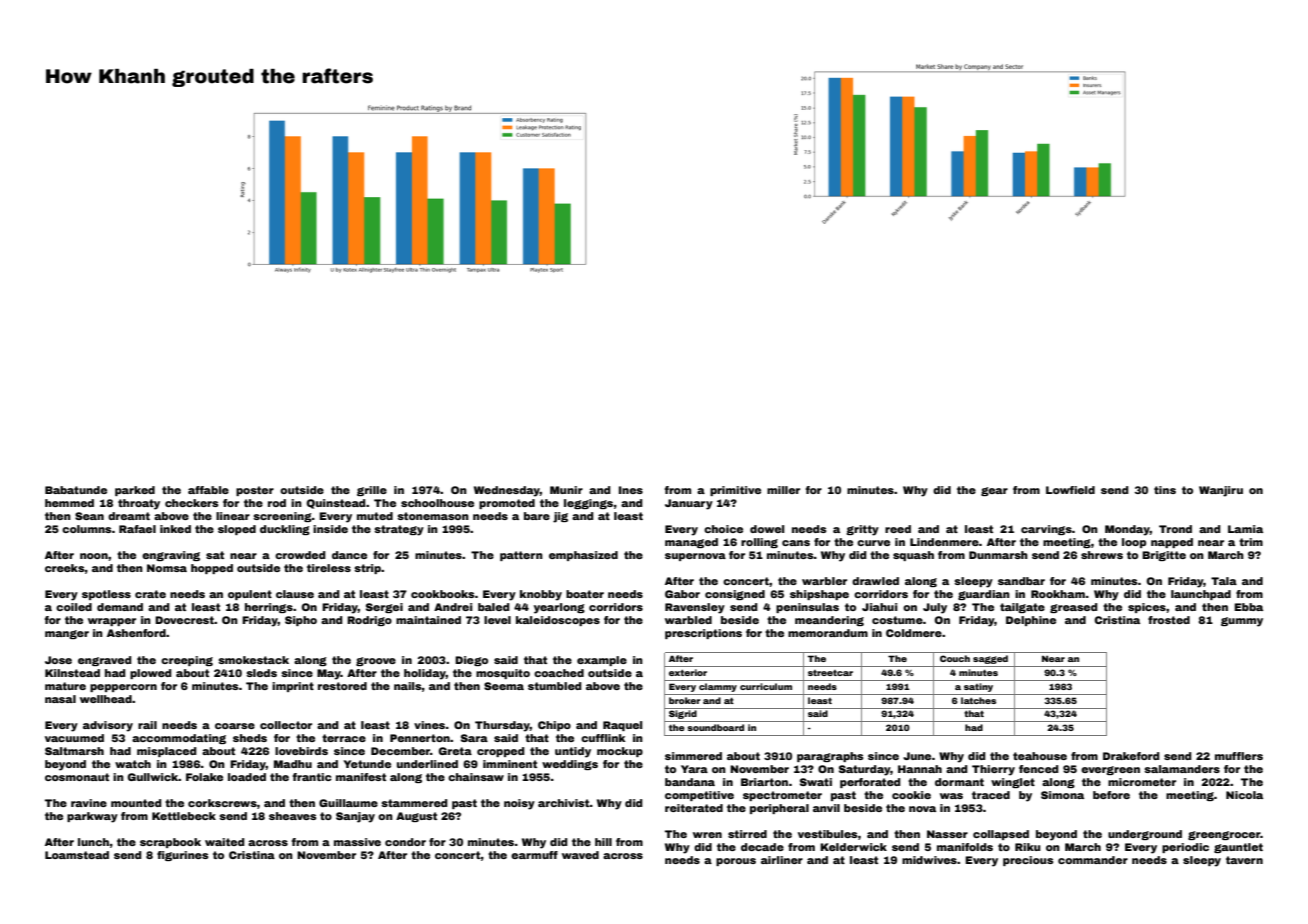  What do you see at coordinates (1175, 529) in the document?
I see `Trond` at bounding box center [1175, 529].
